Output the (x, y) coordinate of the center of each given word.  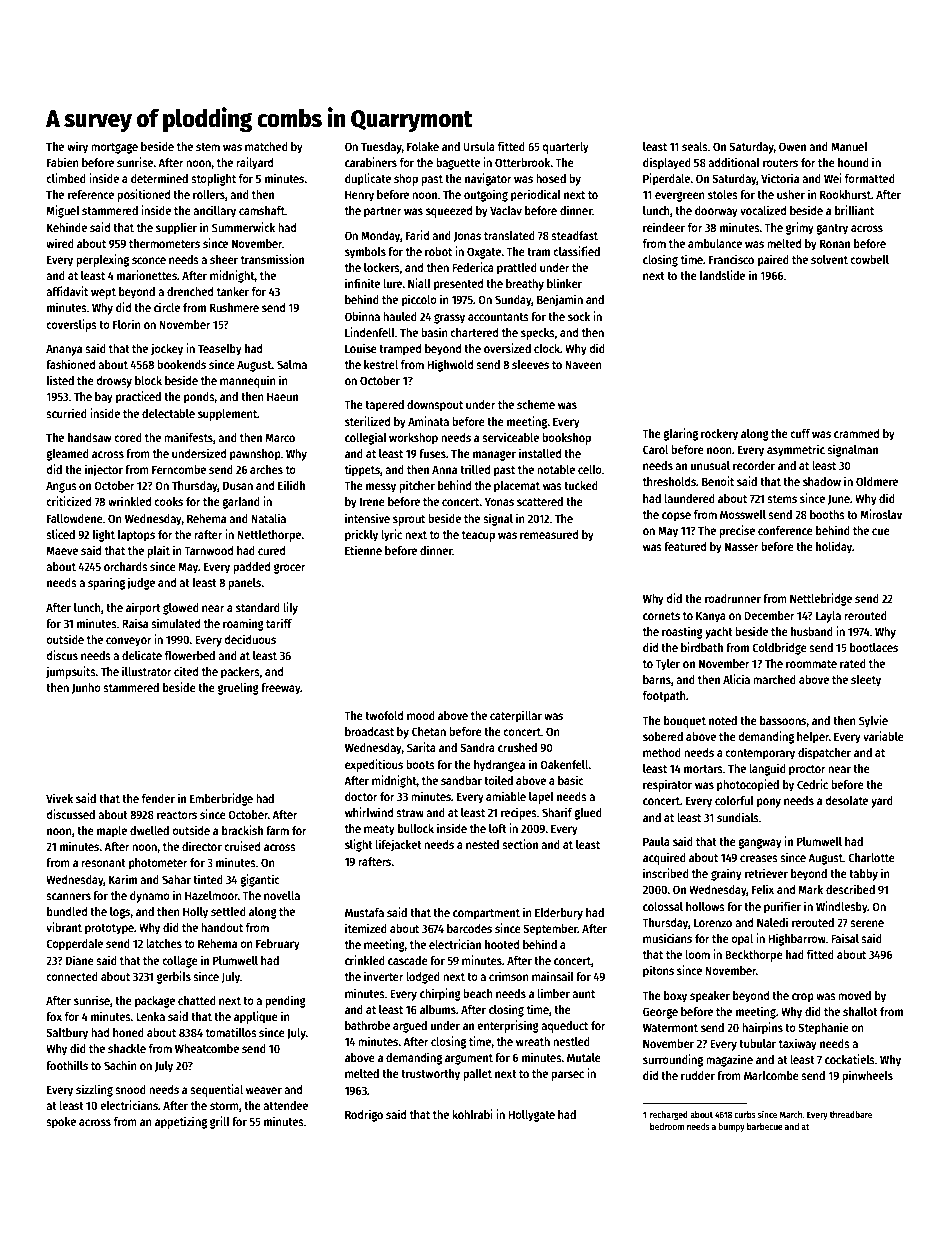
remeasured (549, 534)
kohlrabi (472, 1114)
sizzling (94, 1090)
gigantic (260, 880)
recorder (754, 465)
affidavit (67, 291)
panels (245, 584)
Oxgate (484, 253)
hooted (502, 944)
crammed (856, 433)
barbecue (765, 1126)
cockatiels (850, 1059)
